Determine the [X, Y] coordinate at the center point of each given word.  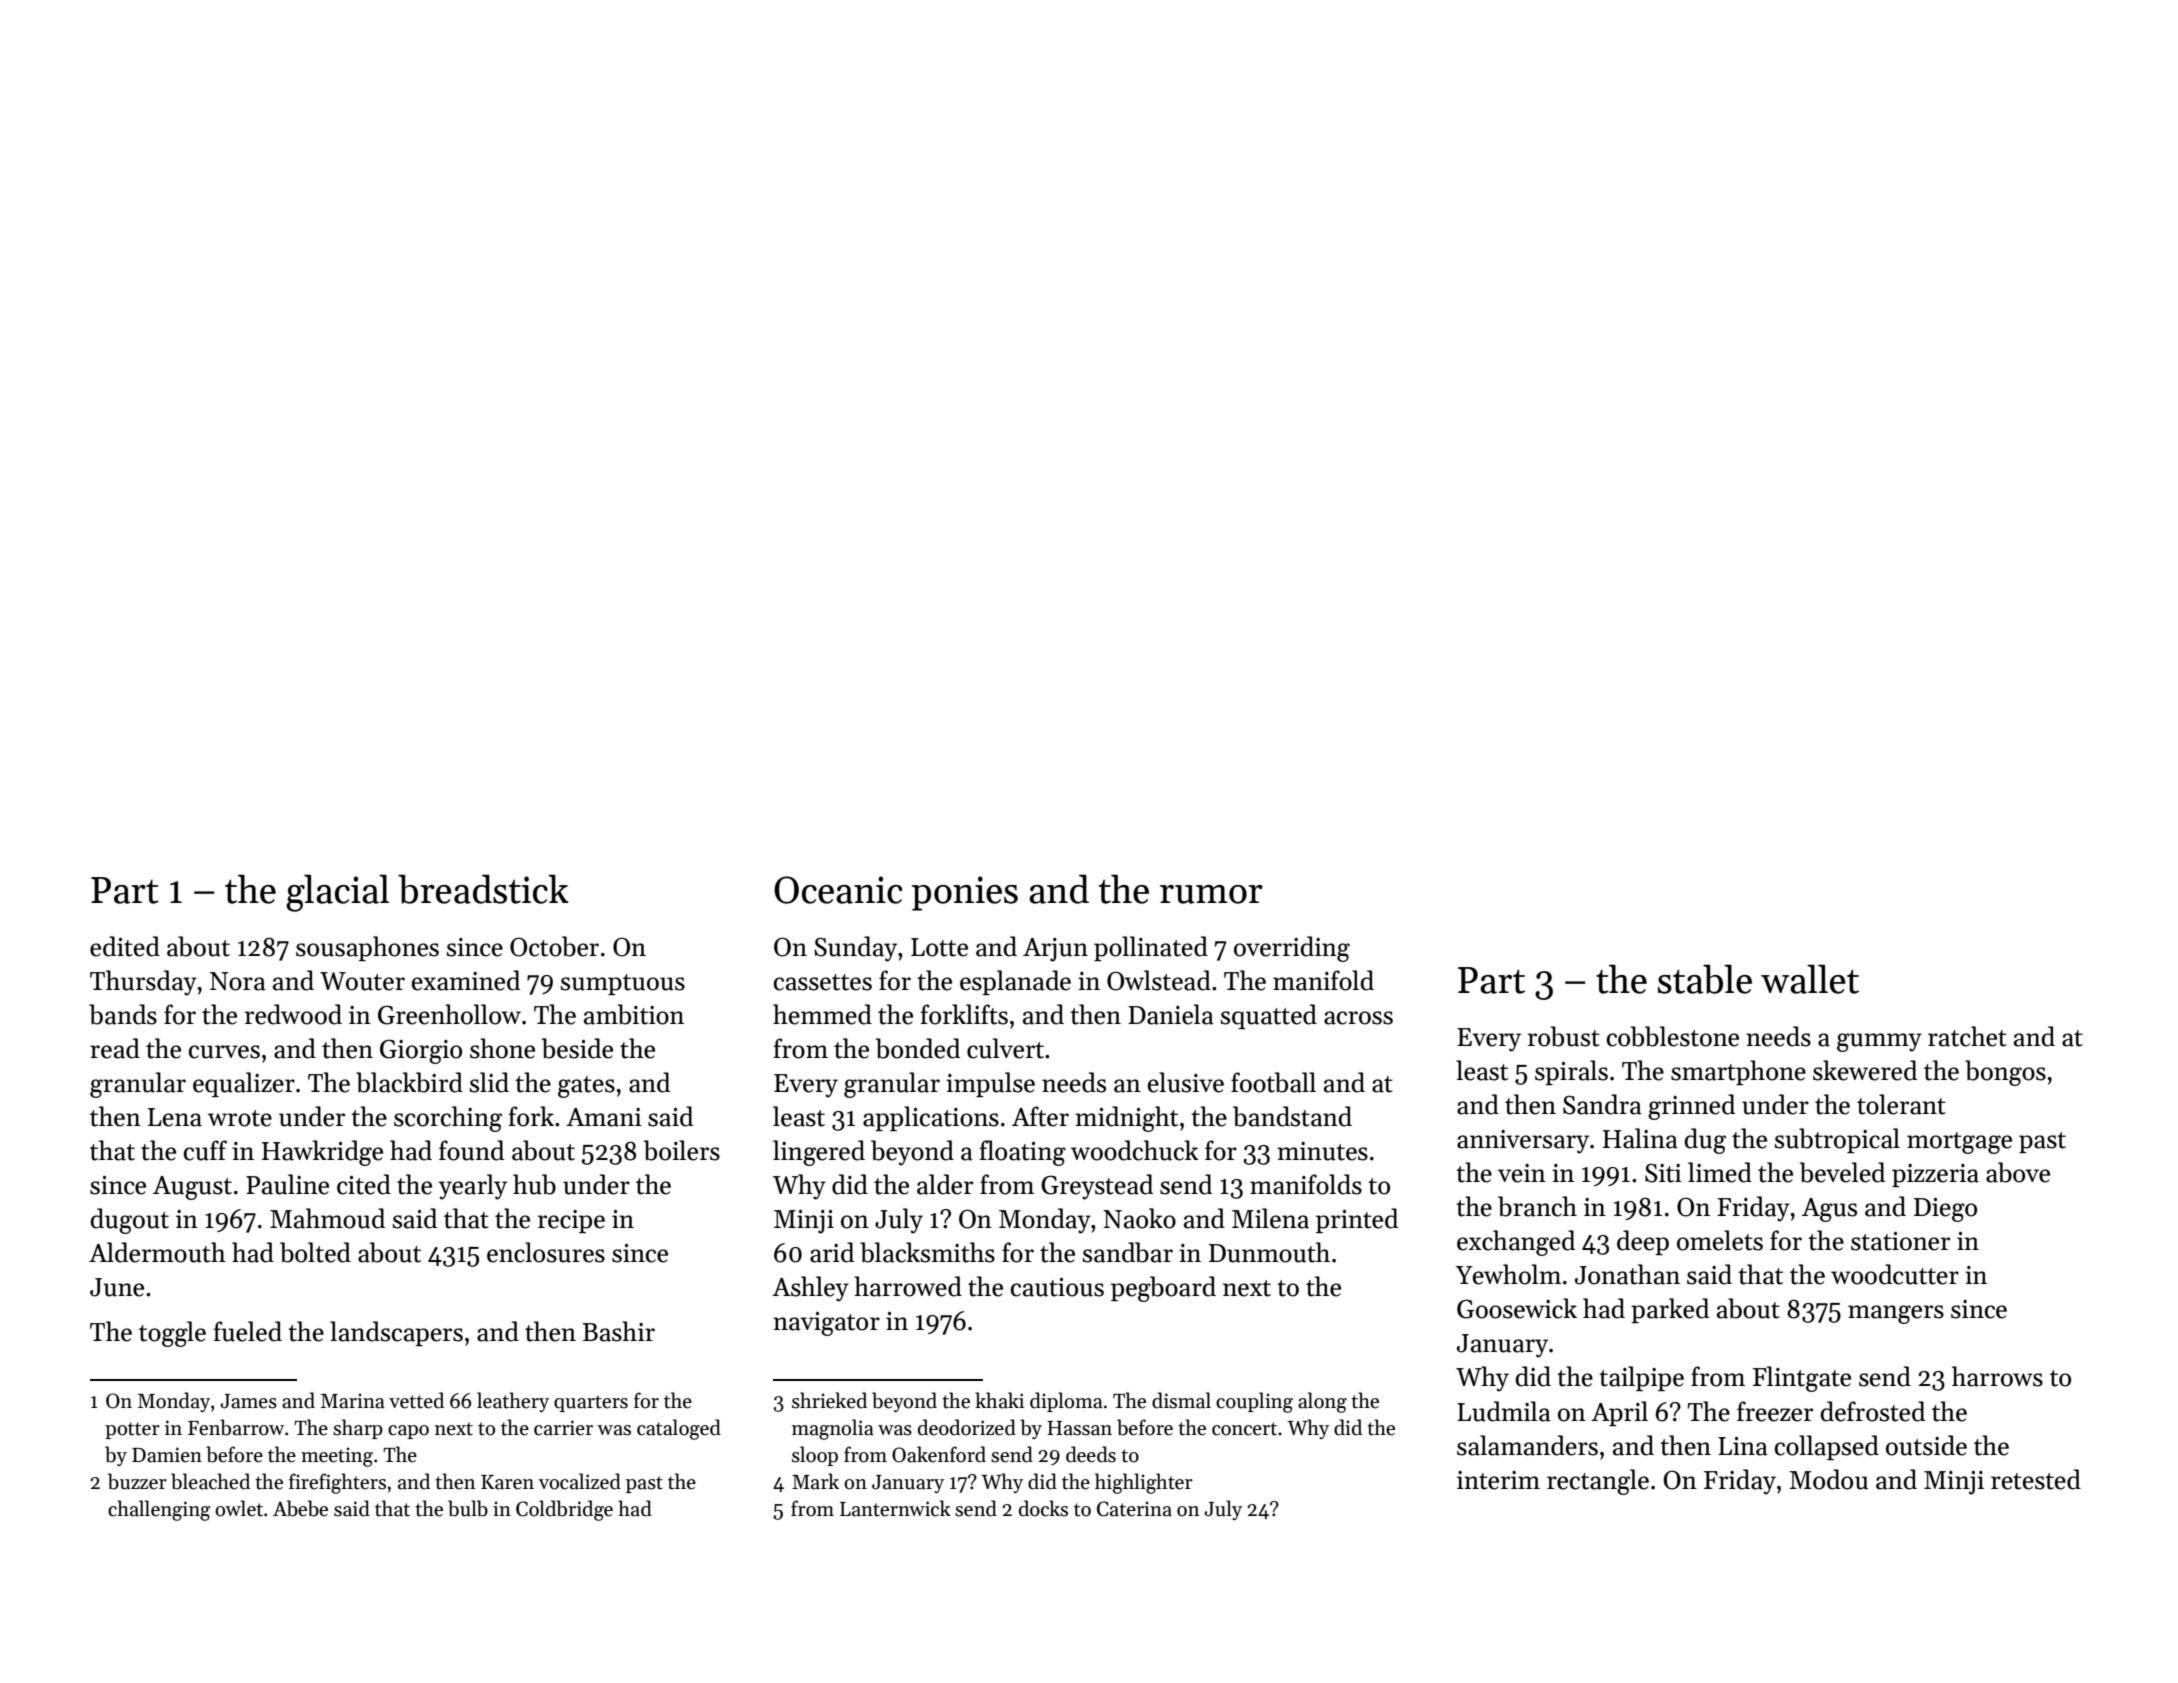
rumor [1211, 894]
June [117, 1287]
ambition [634, 1014]
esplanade [1015, 982]
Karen [507, 1482]
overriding [1292, 949]
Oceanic [838, 890]
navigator [826, 1324]
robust [1564, 1036]
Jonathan [1627, 1274]
